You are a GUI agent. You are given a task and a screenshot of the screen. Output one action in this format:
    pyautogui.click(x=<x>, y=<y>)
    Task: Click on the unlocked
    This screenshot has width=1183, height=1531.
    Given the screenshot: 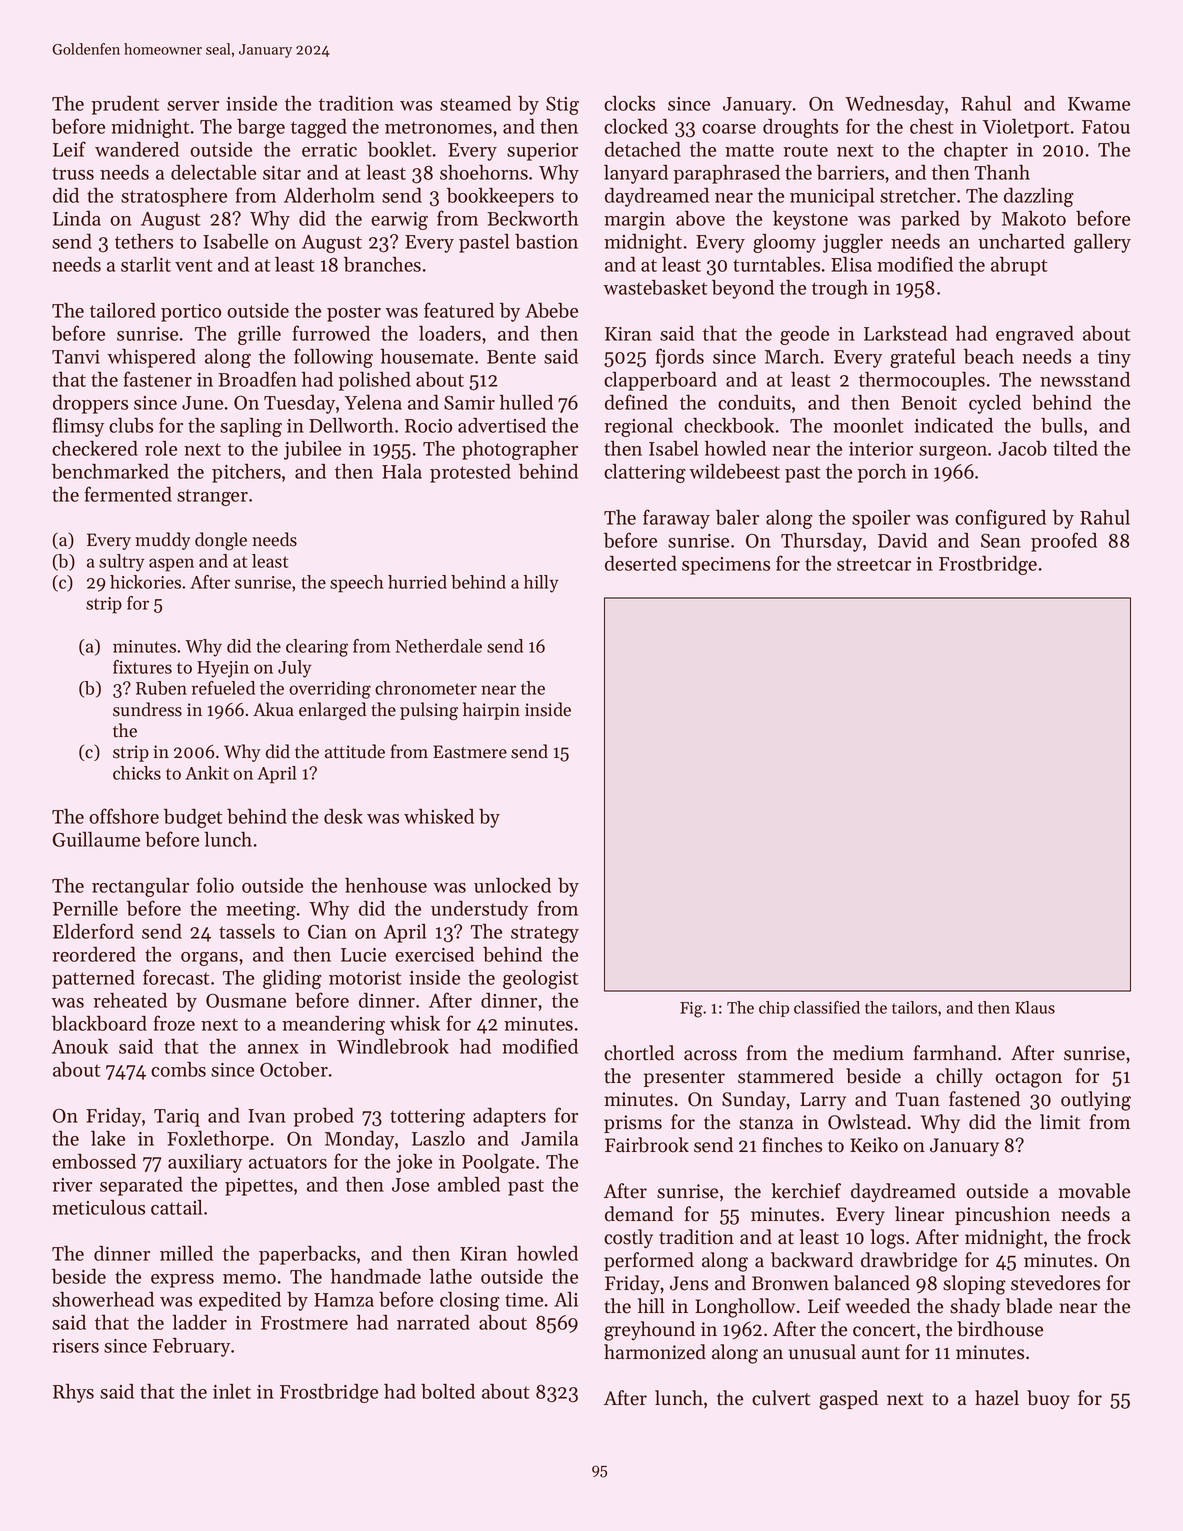 What is the action you would take?
    pyautogui.click(x=512, y=885)
